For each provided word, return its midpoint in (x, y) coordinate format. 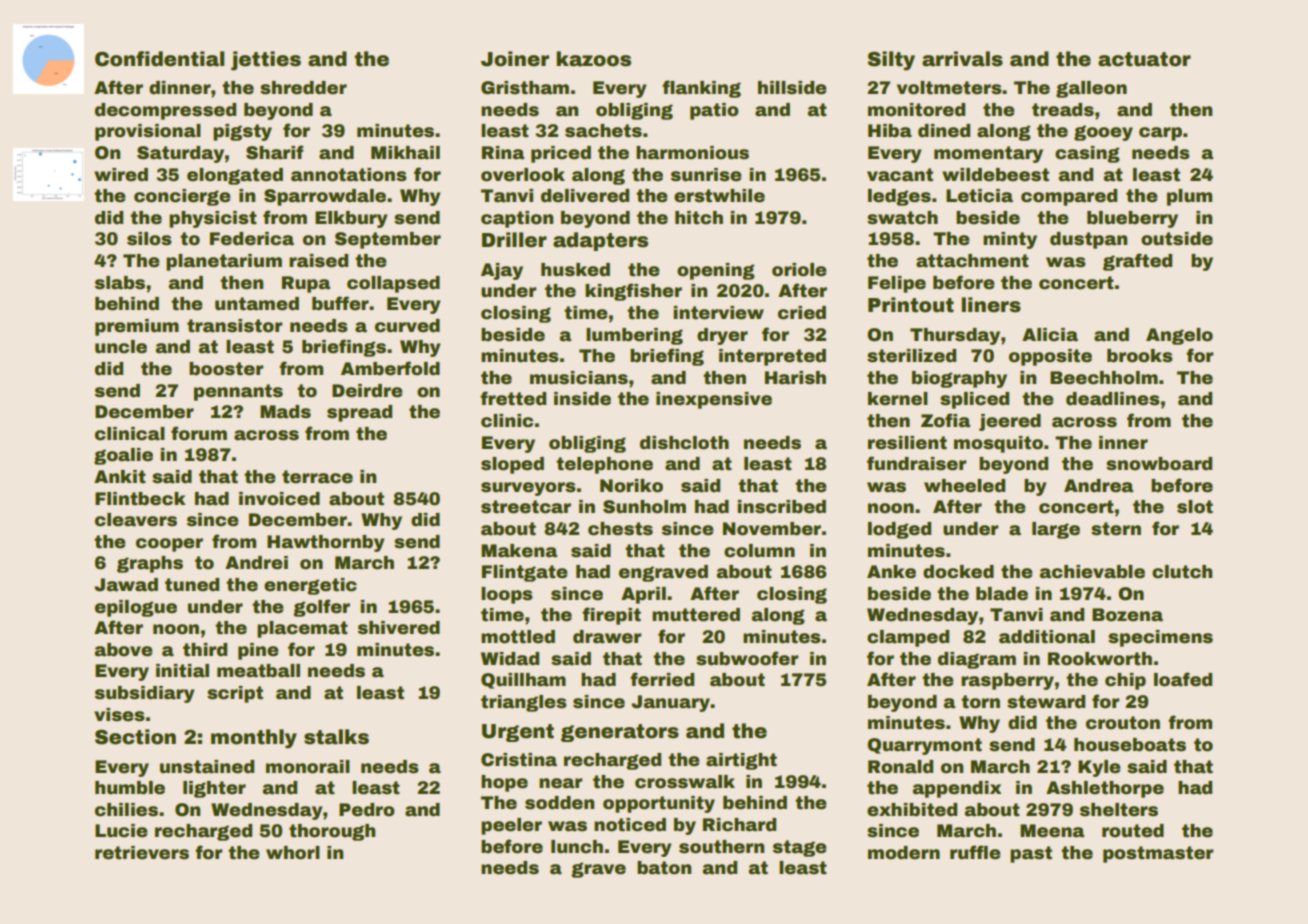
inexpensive (714, 400)
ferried (662, 679)
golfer (321, 608)
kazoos (593, 59)
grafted (1137, 262)
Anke (891, 572)
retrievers (142, 853)
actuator (1144, 59)
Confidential (159, 59)
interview (718, 313)
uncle (121, 347)
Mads (285, 412)
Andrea (1098, 486)
